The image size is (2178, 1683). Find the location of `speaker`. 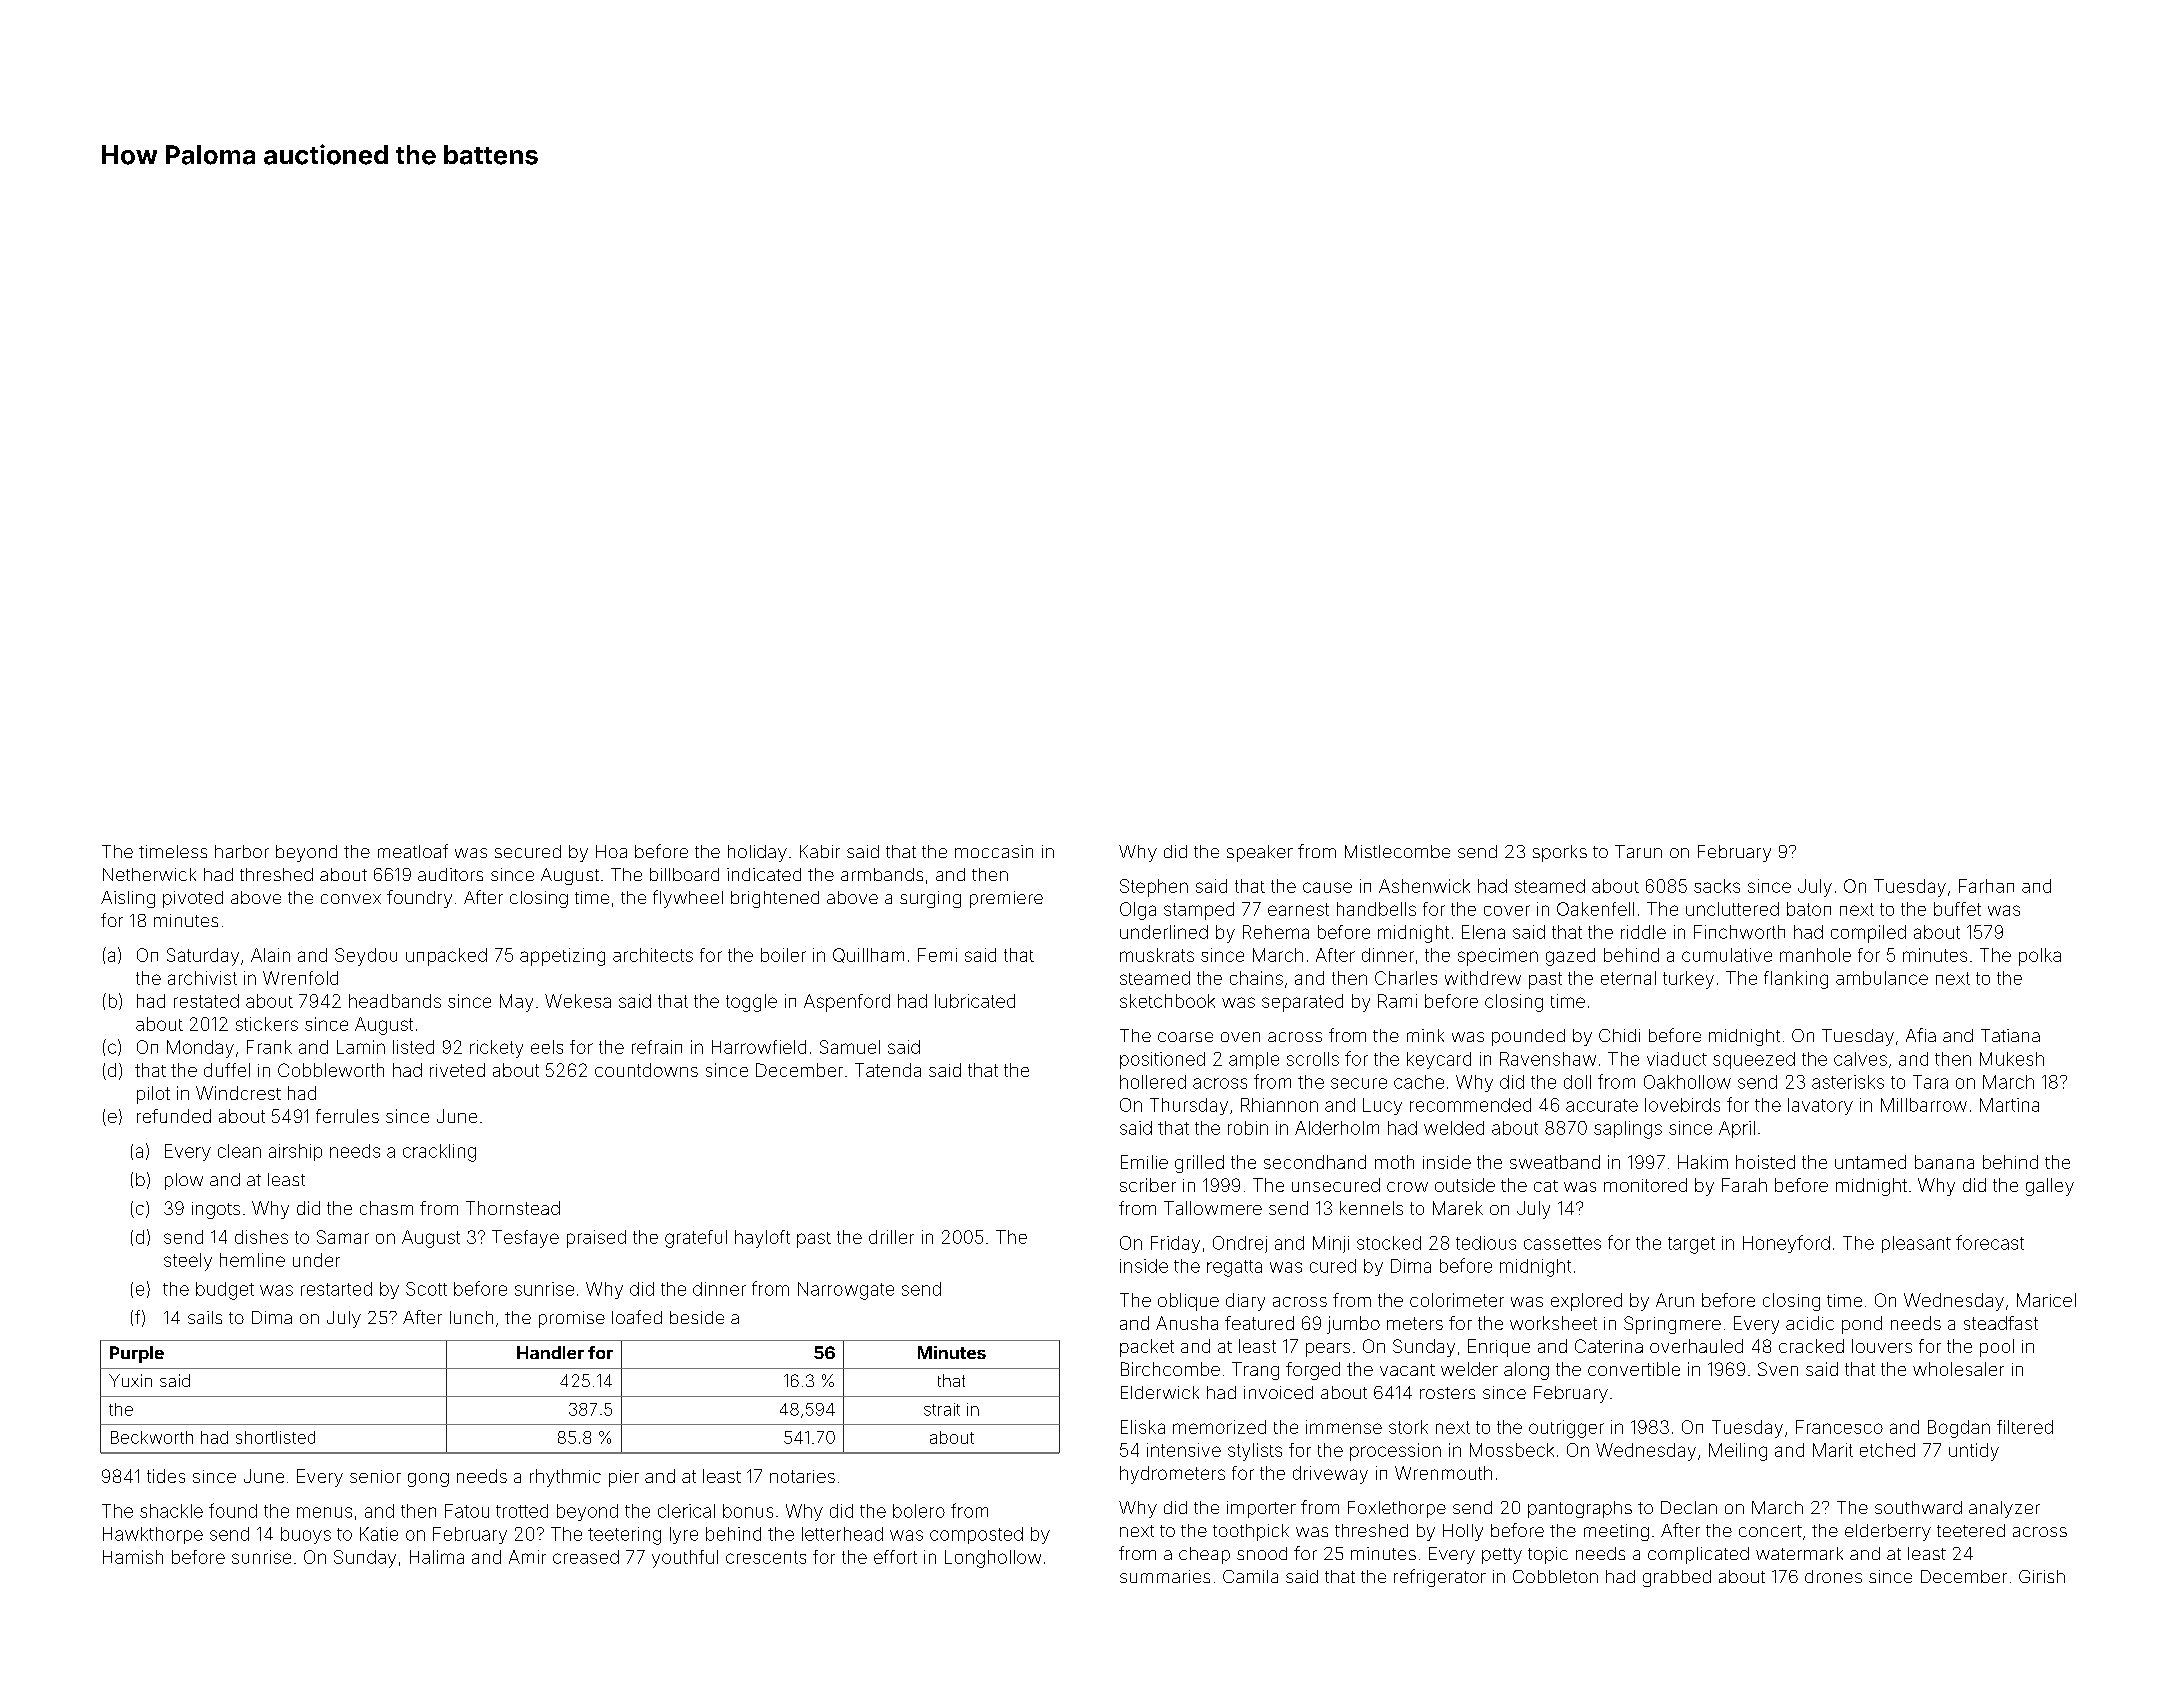

speaker is located at coordinates (1260, 853).
